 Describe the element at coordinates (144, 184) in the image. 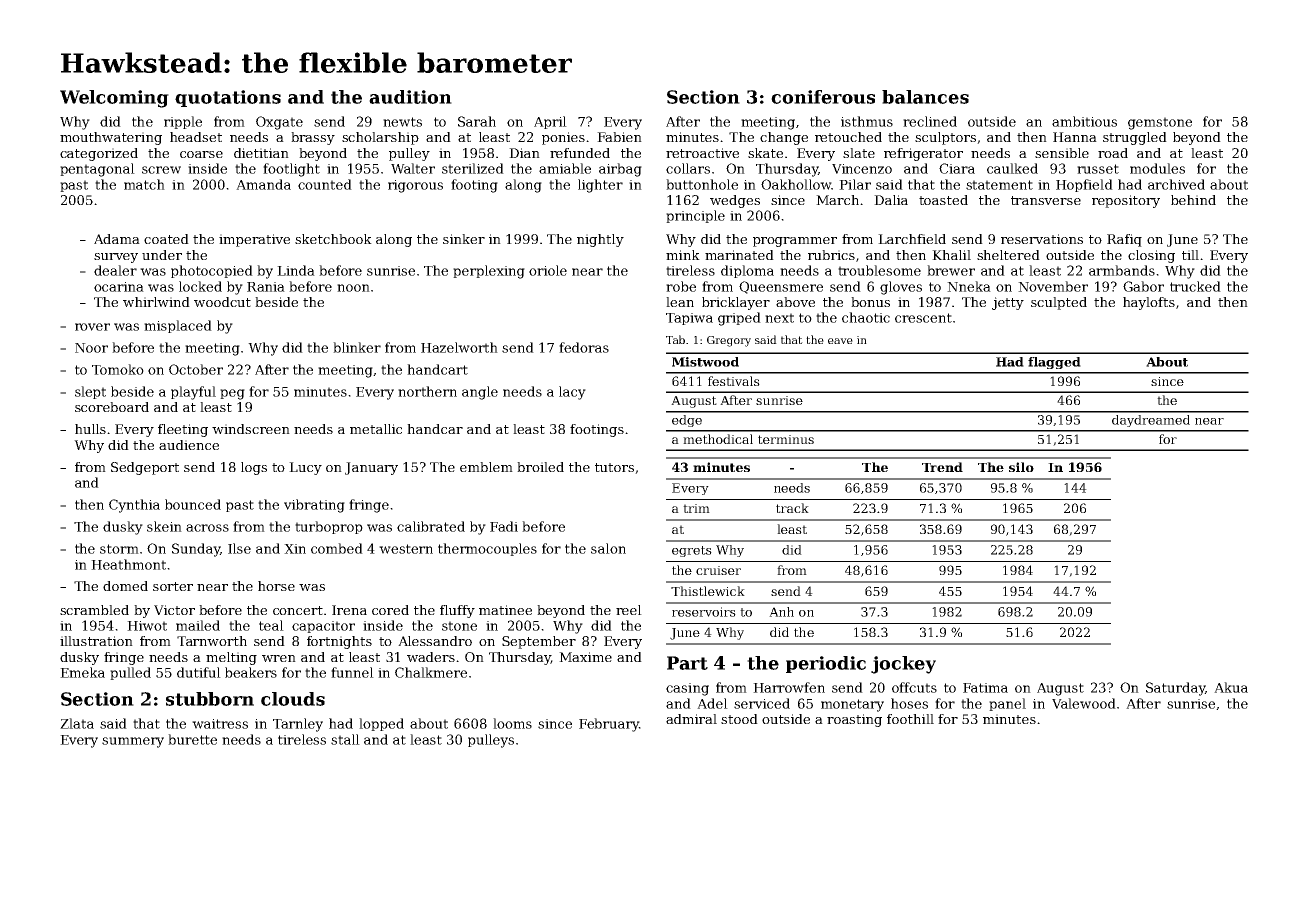

I see `match` at that location.
